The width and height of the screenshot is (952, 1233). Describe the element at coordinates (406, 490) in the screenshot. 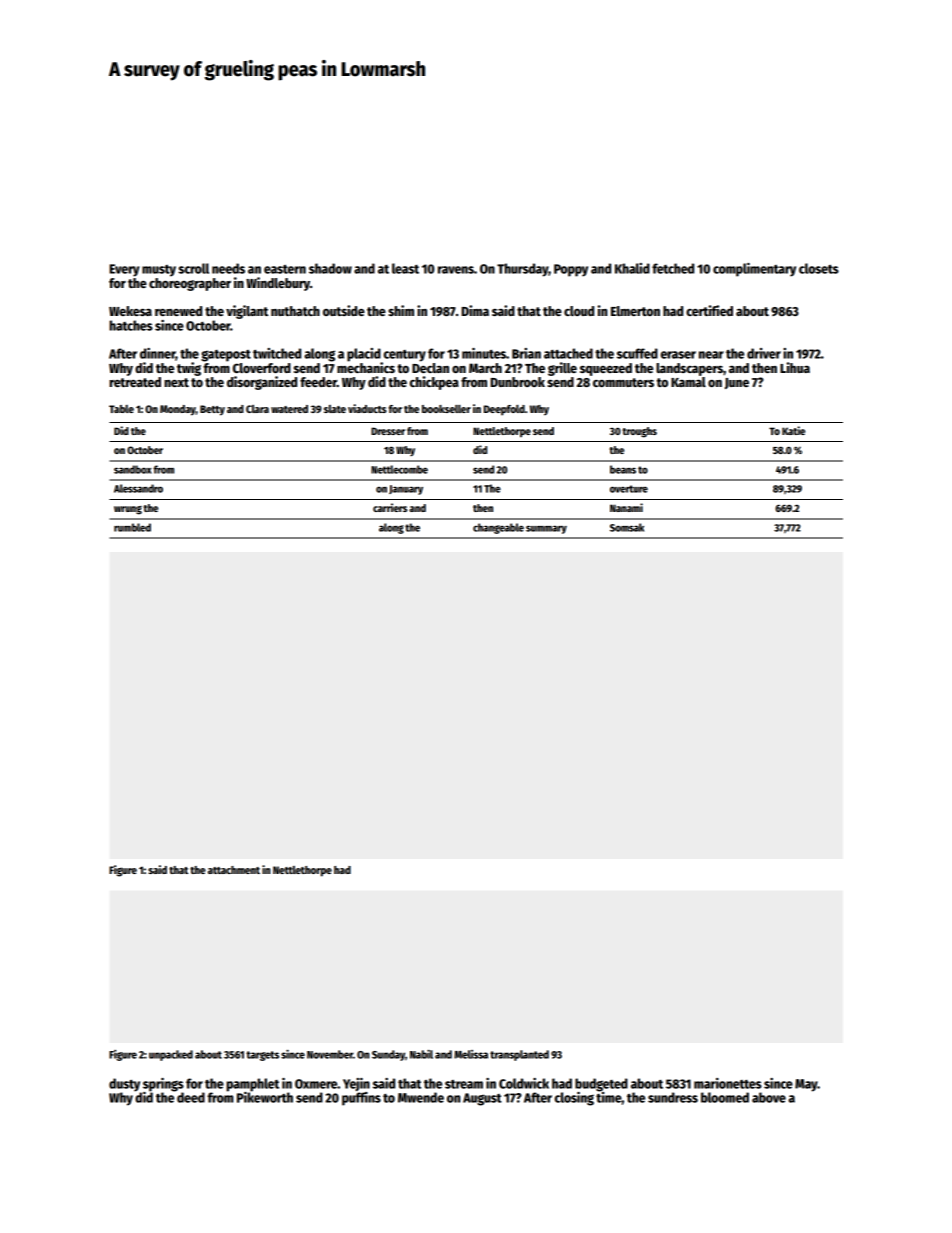

I see `January` at that location.
